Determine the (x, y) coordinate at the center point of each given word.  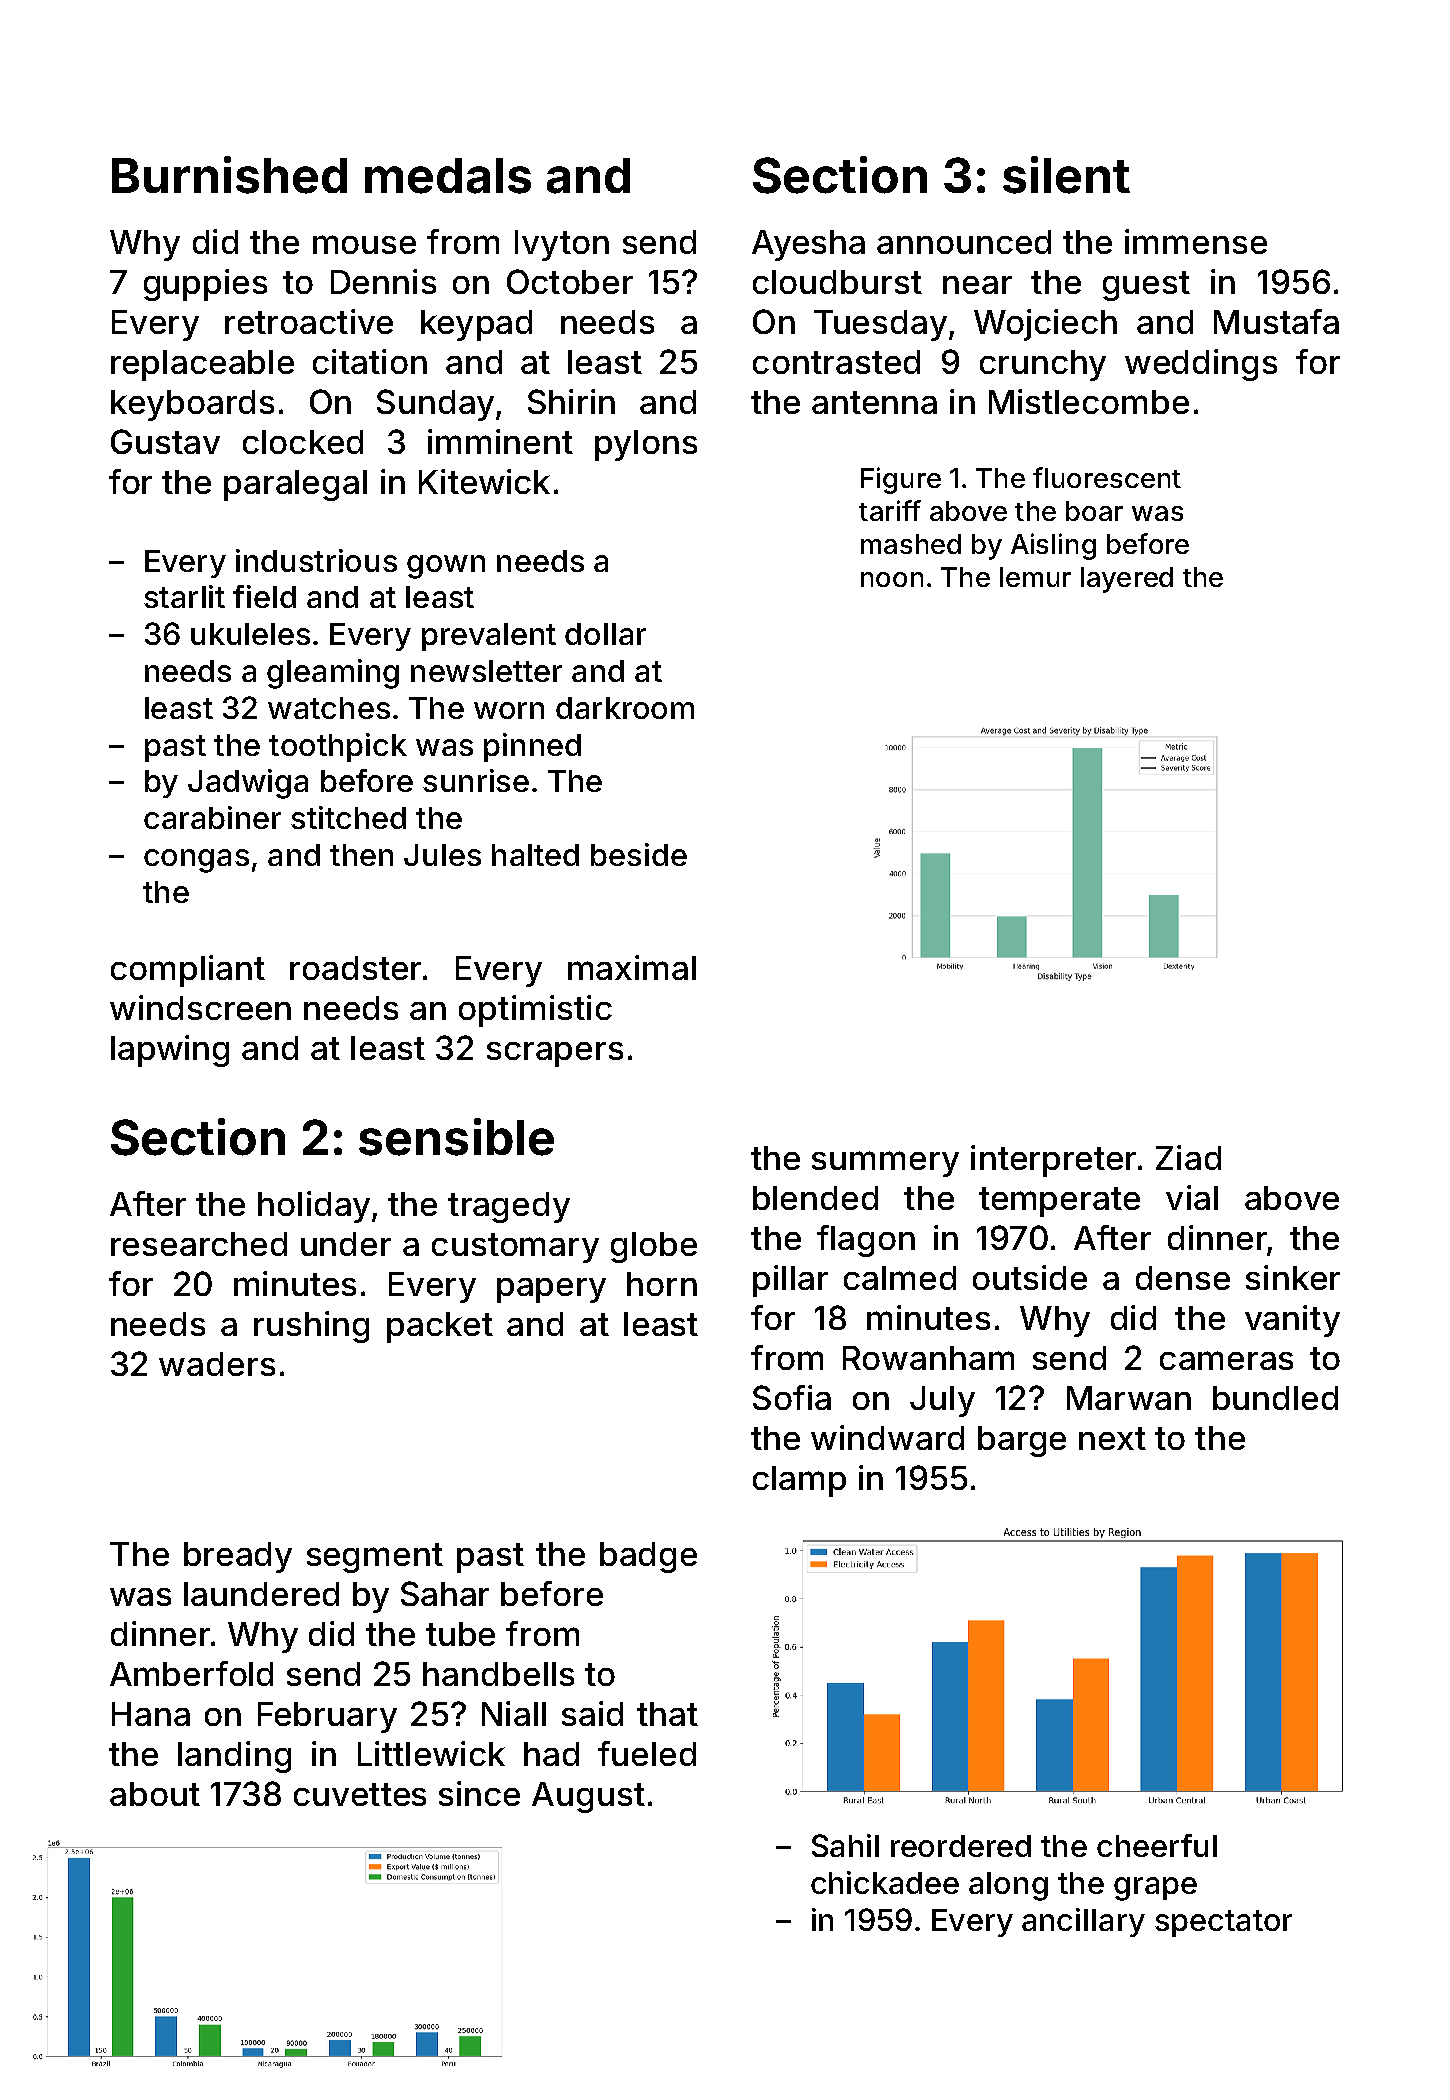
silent (1066, 175)
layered (1127, 580)
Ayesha (808, 245)
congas (196, 861)
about (155, 1794)
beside (639, 854)
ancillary (1083, 1922)
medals (448, 176)
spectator (1223, 1923)
